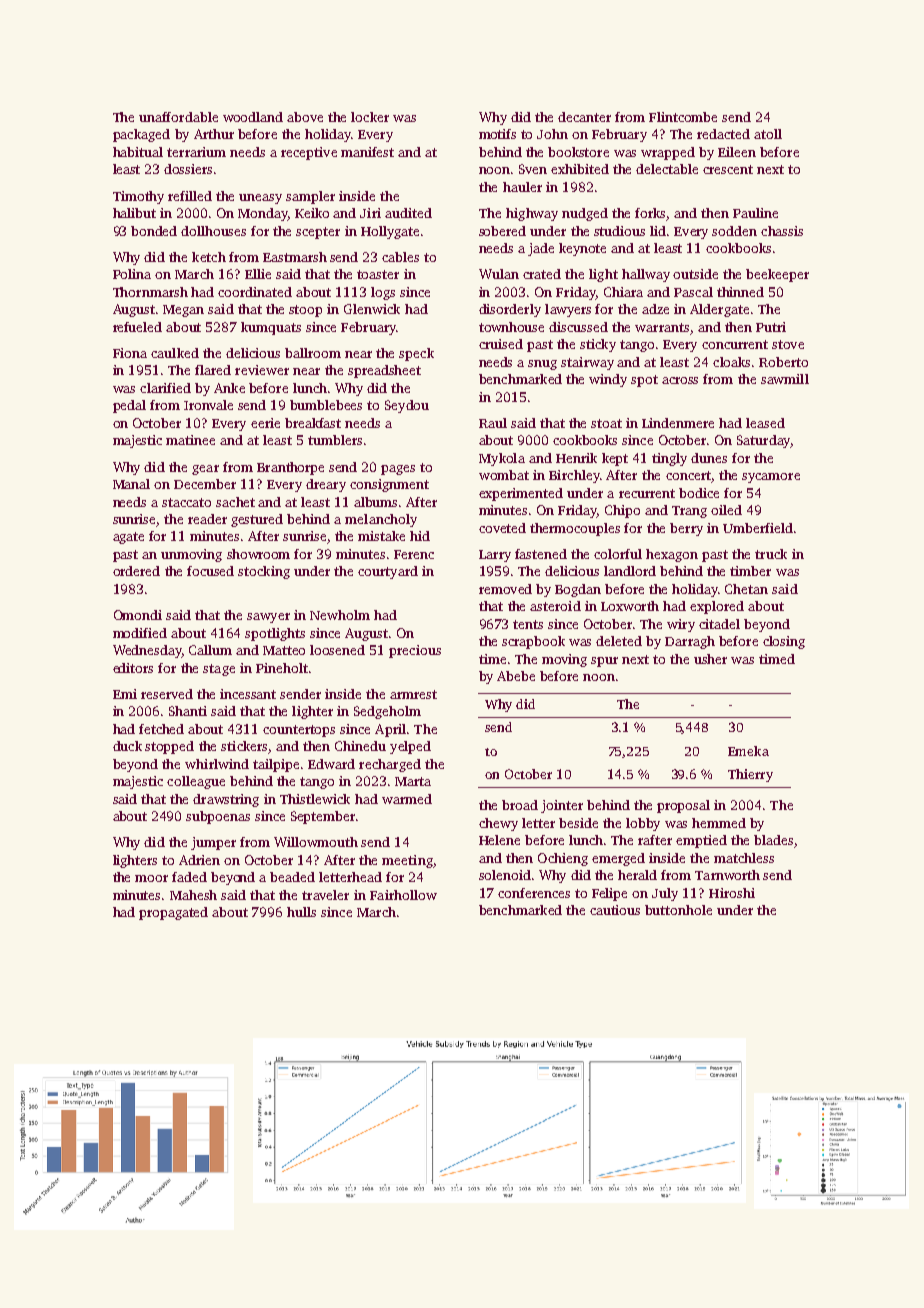 This screenshot has width=924, height=1308. What do you see at coordinates (390, 232) in the screenshot?
I see `Hollygate` at bounding box center [390, 232].
